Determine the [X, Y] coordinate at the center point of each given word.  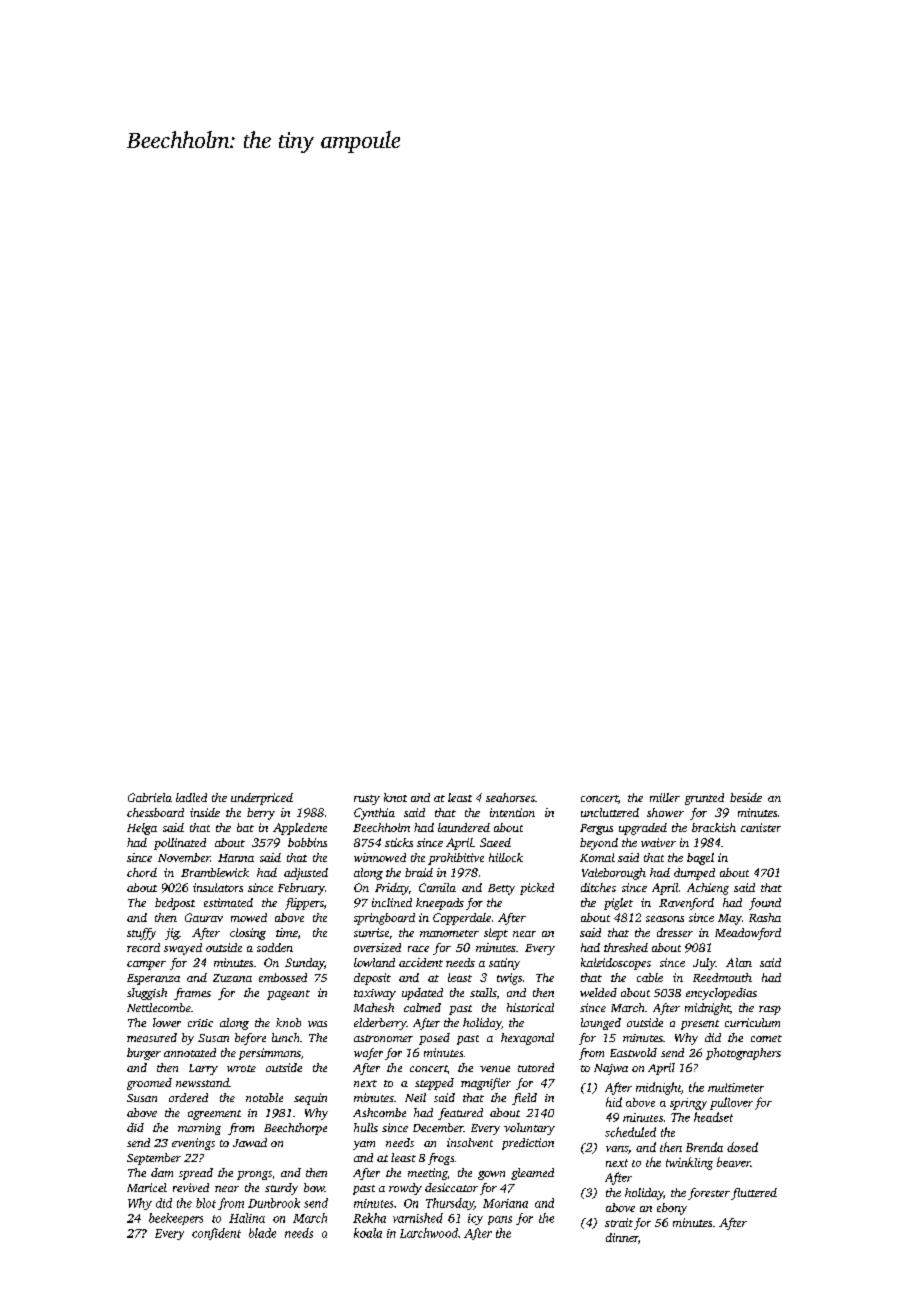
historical [530, 1007]
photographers [743, 1054]
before [250, 1039]
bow [314, 1187]
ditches [598, 887]
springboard [384, 919]
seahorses [510, 797]
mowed [249, 917]
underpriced [262, 799]
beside [746, 797]
